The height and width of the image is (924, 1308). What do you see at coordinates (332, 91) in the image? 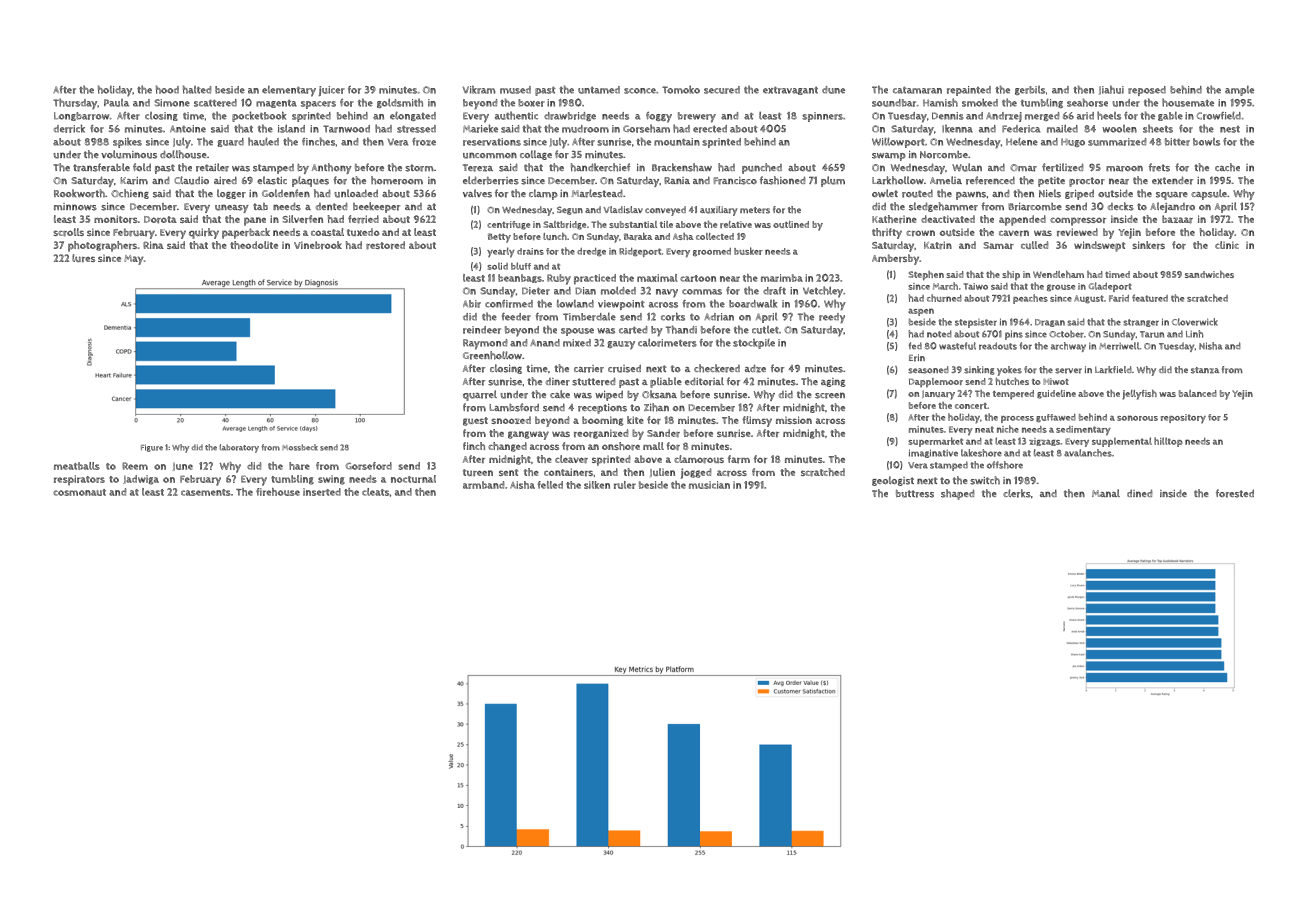
I see `juicer` at bounding box center [332, 91].
